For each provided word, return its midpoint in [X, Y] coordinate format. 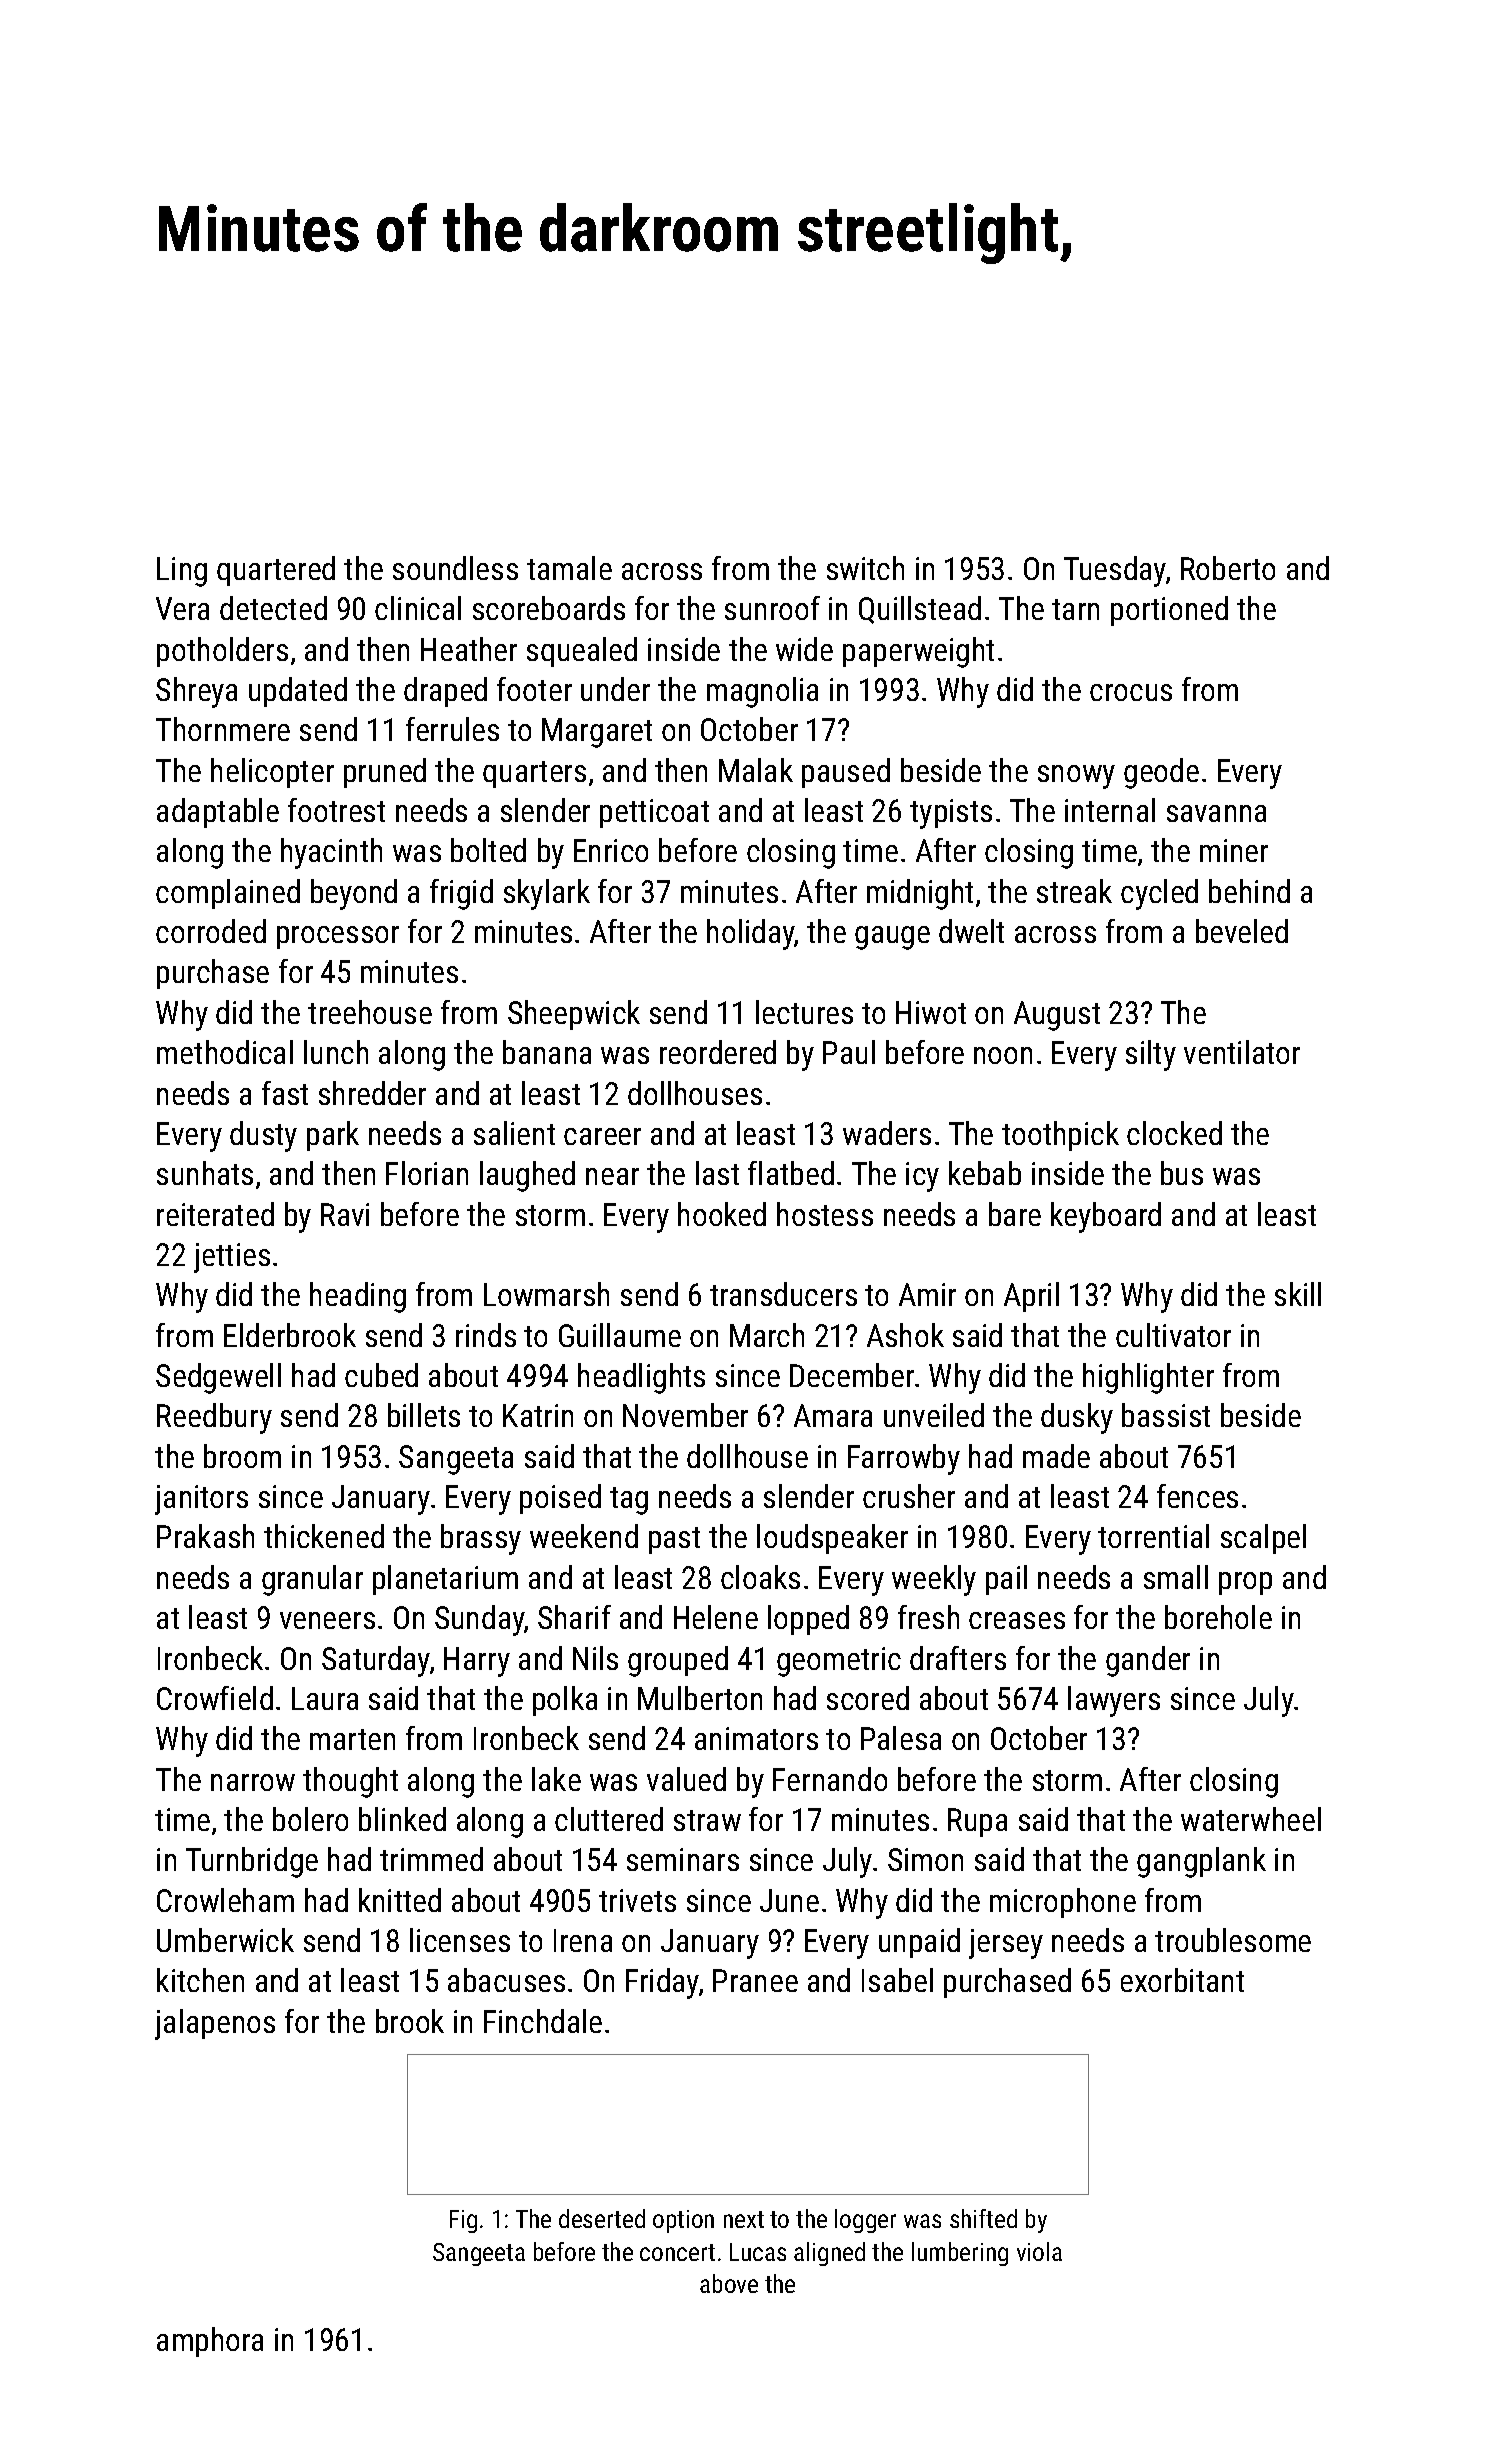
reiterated [215, 1214]
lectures [804, 1012]
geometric [839, 1662]
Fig [463, 2221]
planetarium [445, 1580]
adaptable [218, 813]
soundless [455, 568]
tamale [569, 568]
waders [887, 1133]
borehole [1218, 1617]
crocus [1131, 692]
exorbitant [1182, 1980]
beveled [1242, 931]
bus [1182, 1173]
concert [677, 2252]
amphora [210, 2342]
